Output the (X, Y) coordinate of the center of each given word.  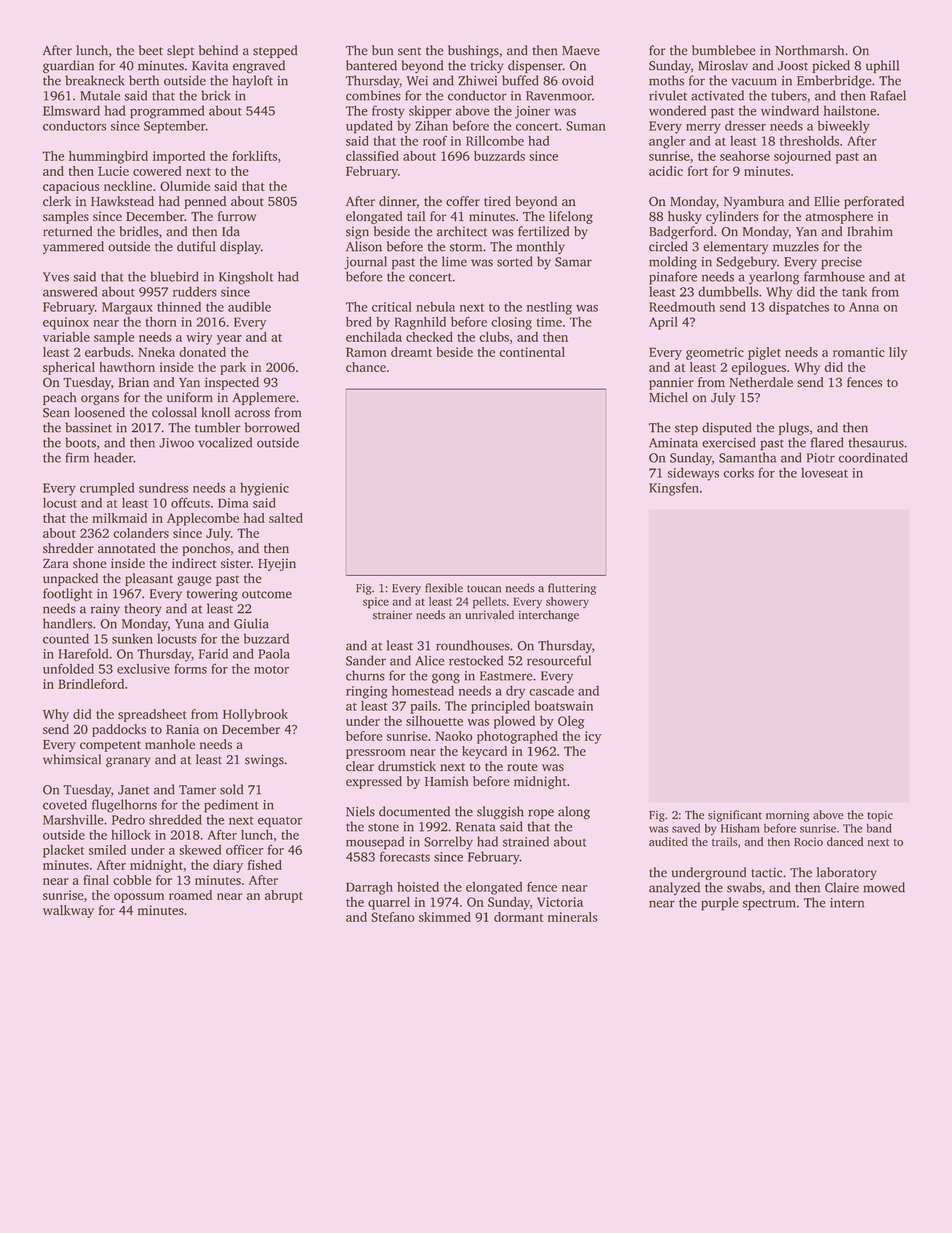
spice (376, 603)
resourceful (559, 660)
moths (666, 80)
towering (212, 595)
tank (854, 291)
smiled (107, 850)
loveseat (824, 472)
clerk (57, 201)
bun (383, 50)
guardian (68, 67)
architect (462, 231)
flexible (444, 588)
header (113, 457)
